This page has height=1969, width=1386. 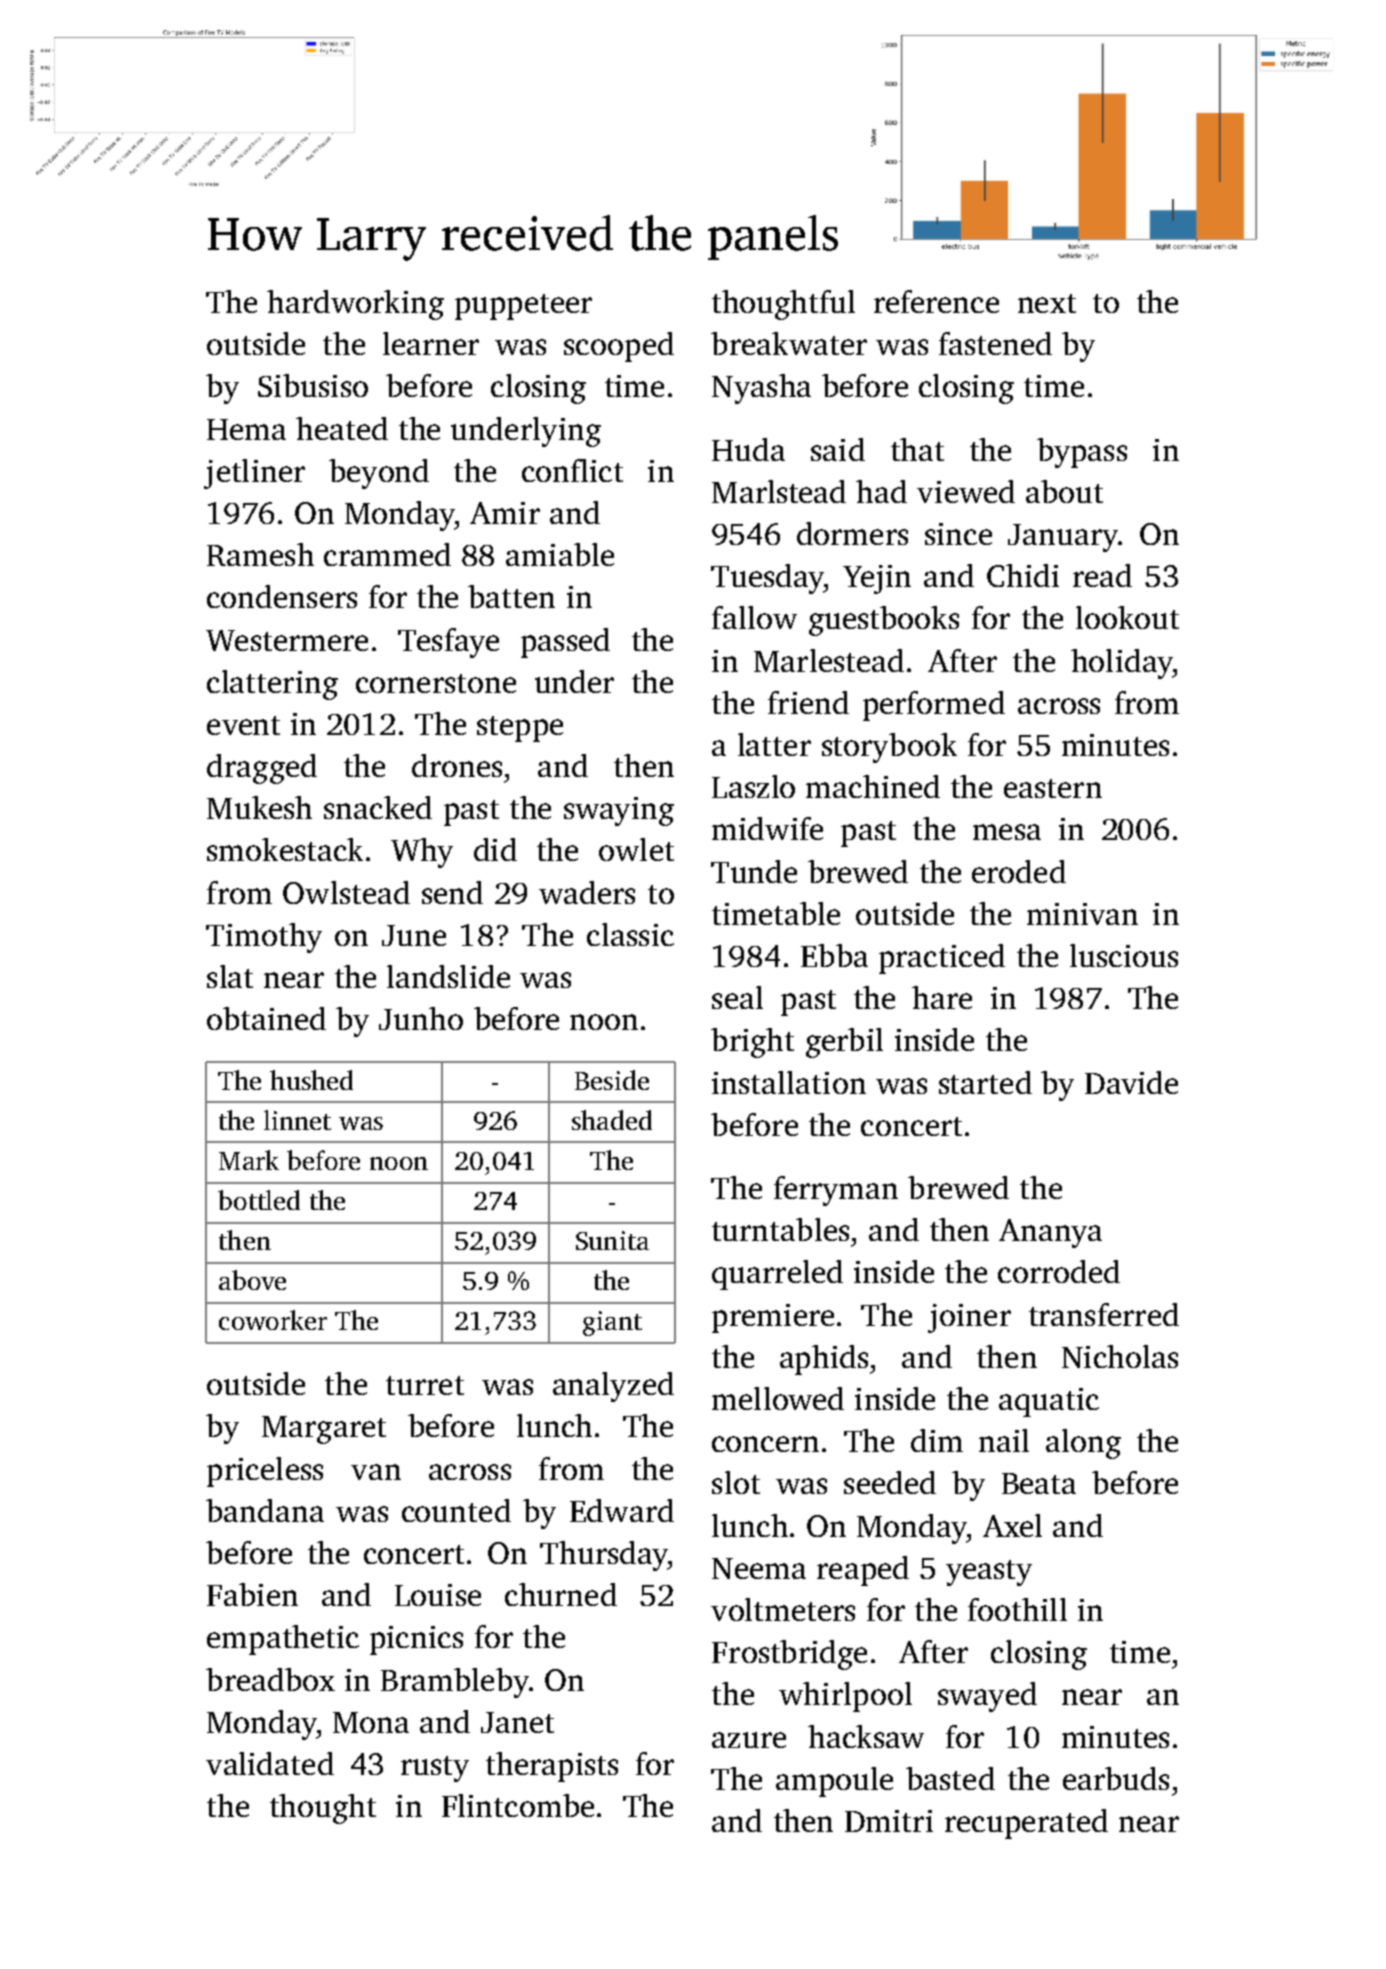 I want to click on classic, so click(x=630, y=934).
